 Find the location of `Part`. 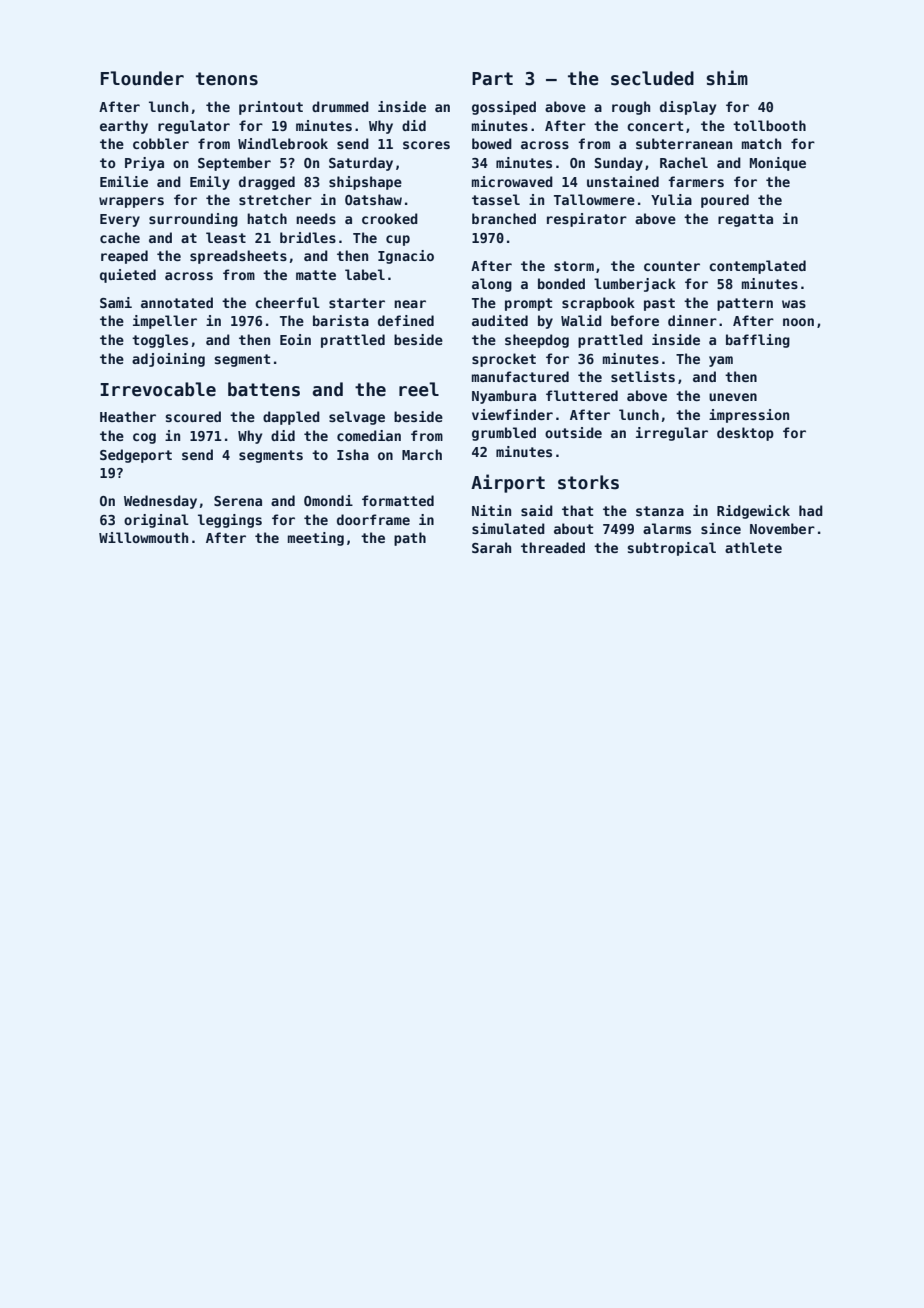

Part is located at coordinates (492, 79).
